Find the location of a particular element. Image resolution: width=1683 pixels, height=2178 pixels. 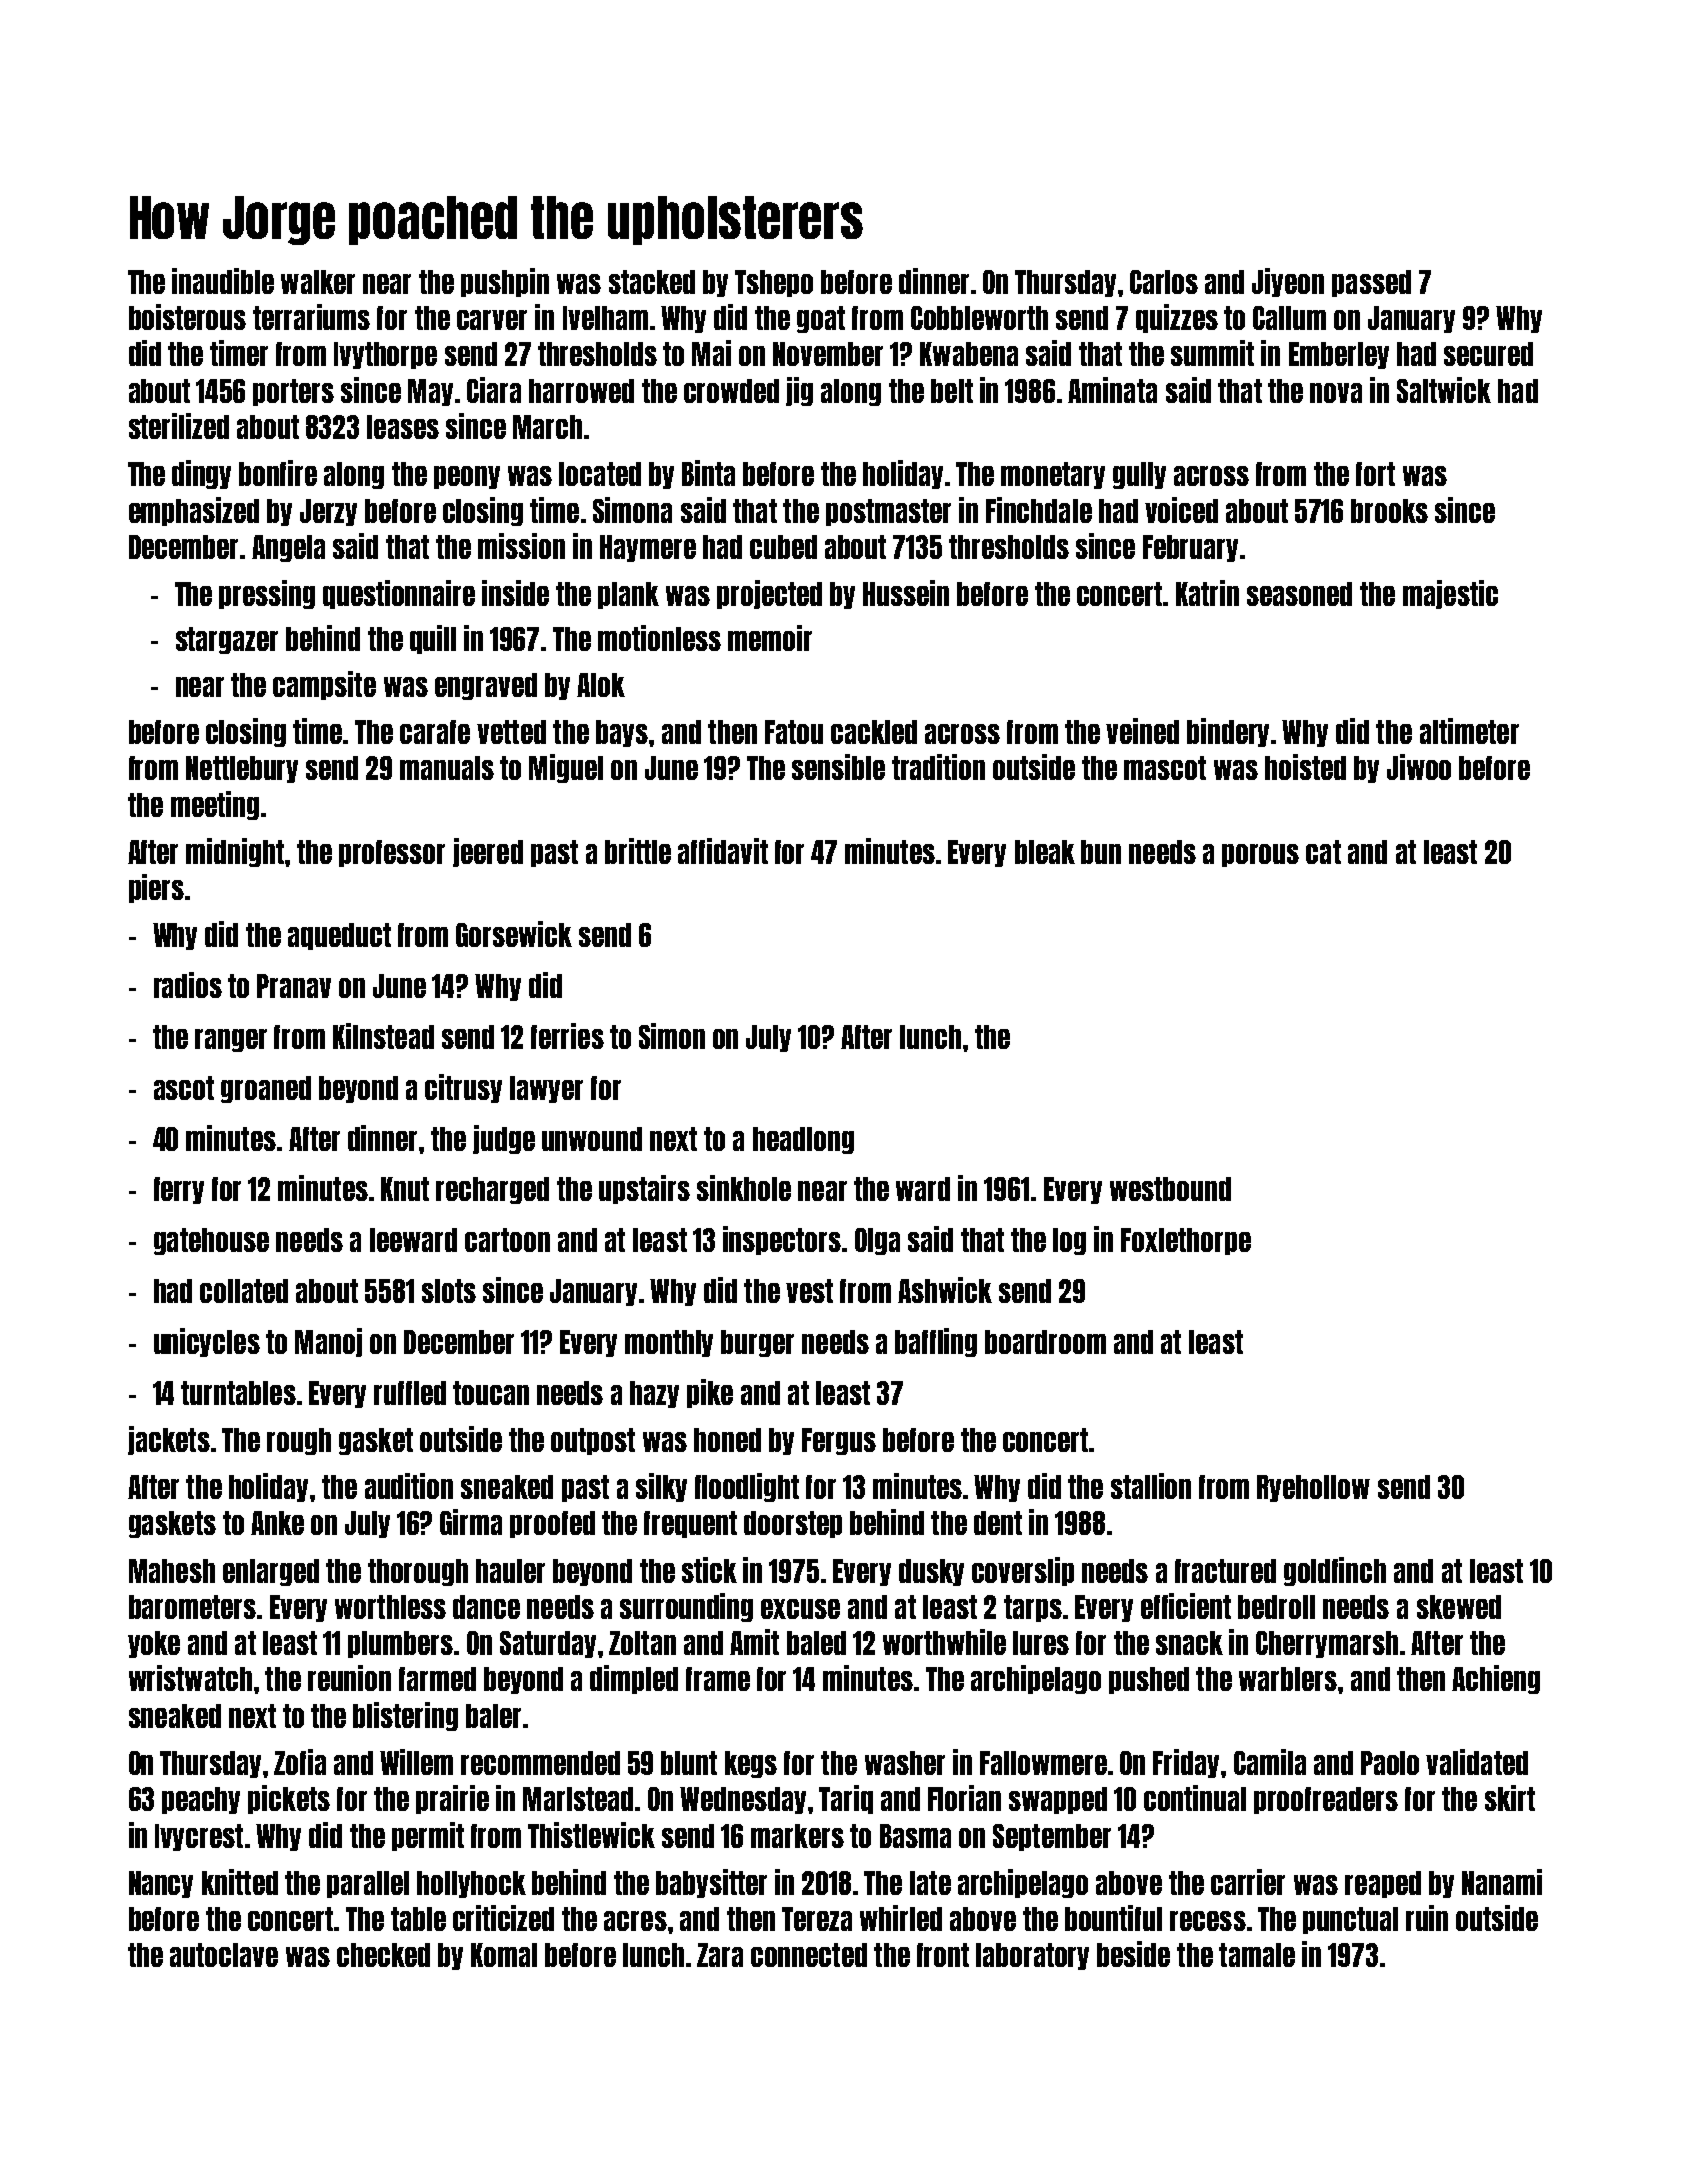

validated is located at coordinates (1477, 1762).
